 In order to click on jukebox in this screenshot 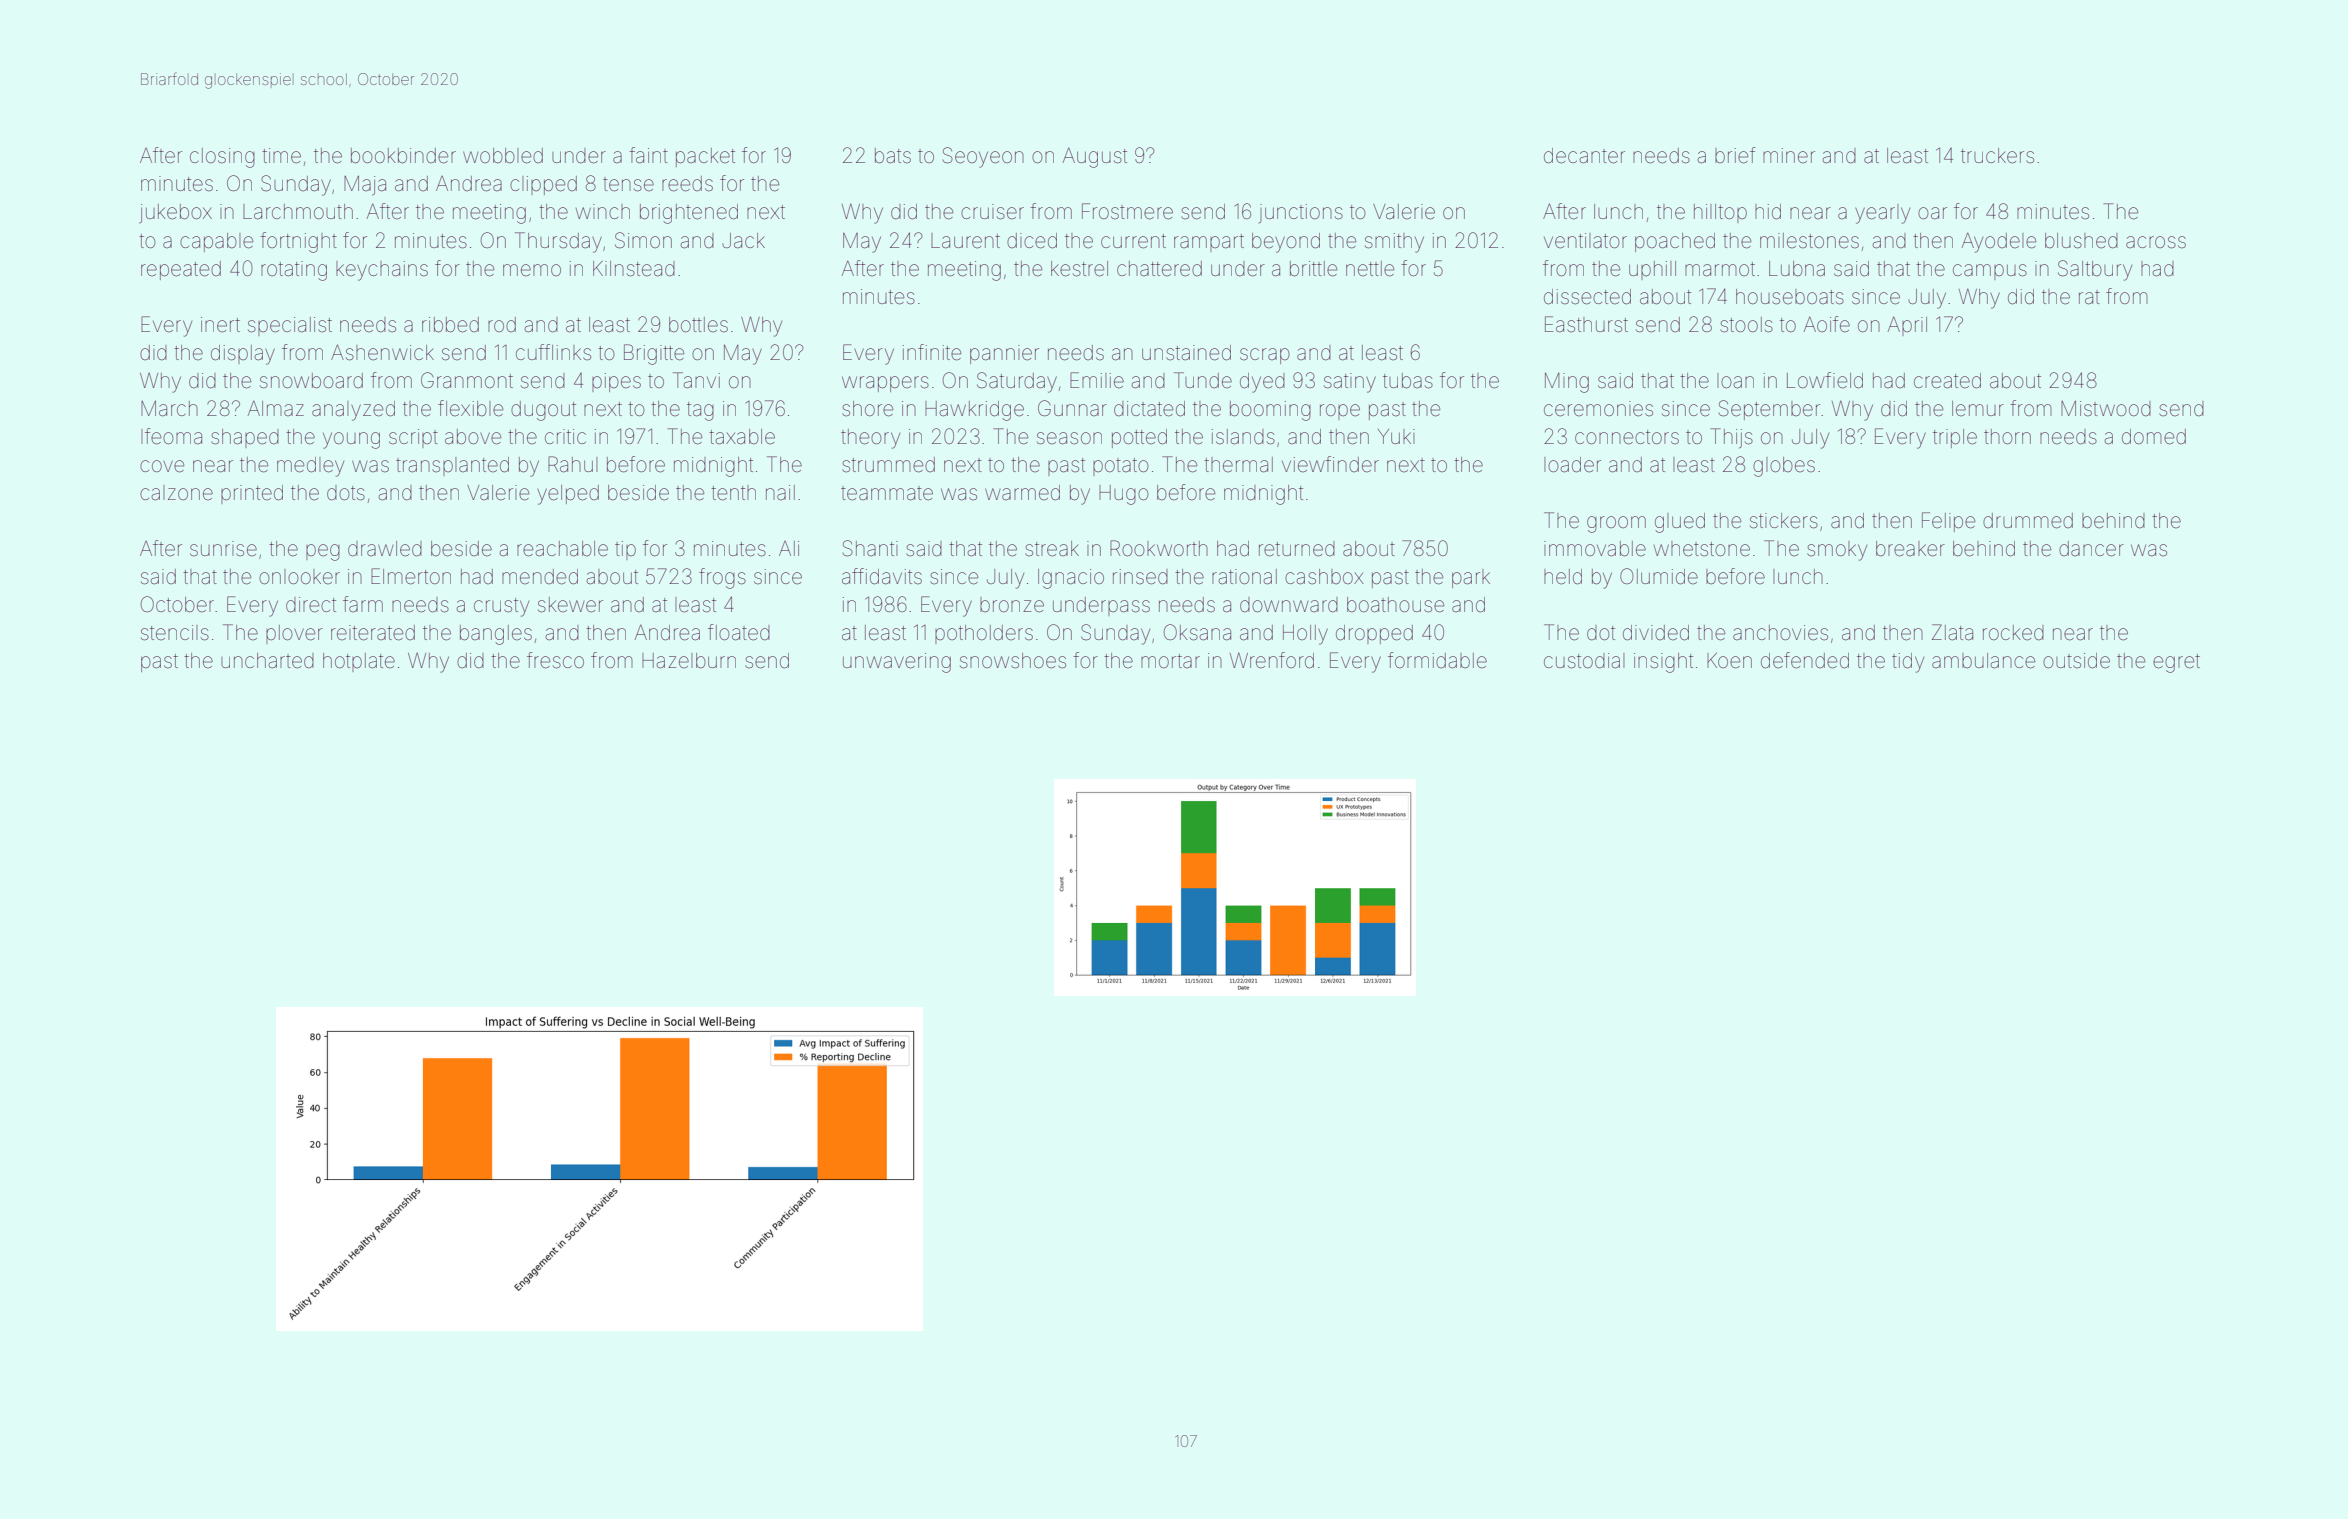, I will do `click(176, 213)`.
